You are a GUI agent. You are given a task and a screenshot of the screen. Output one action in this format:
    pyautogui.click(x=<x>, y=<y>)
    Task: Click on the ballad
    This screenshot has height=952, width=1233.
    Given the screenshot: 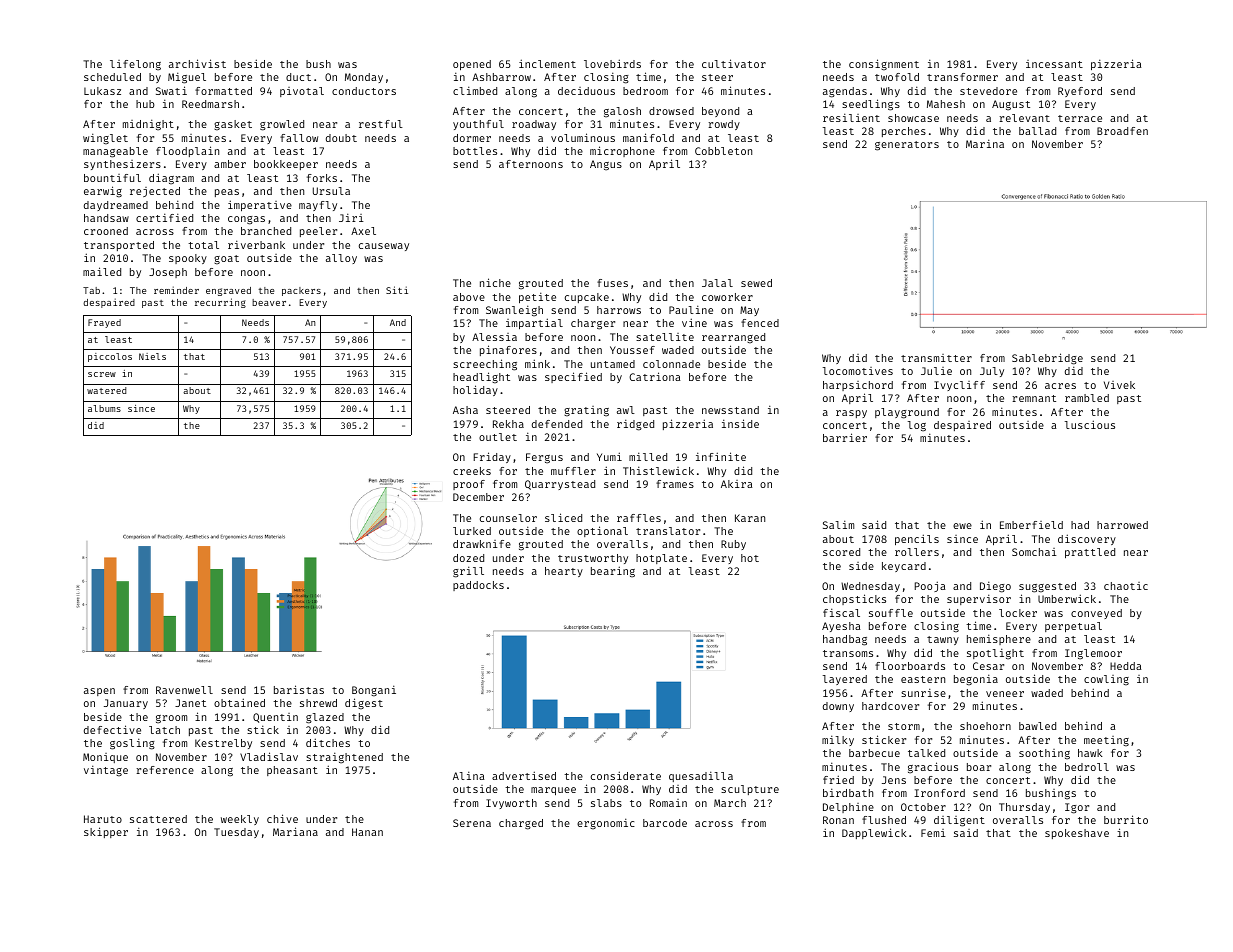 What is the action you would take?
    pyautogui.click(x=1037, y=131)
